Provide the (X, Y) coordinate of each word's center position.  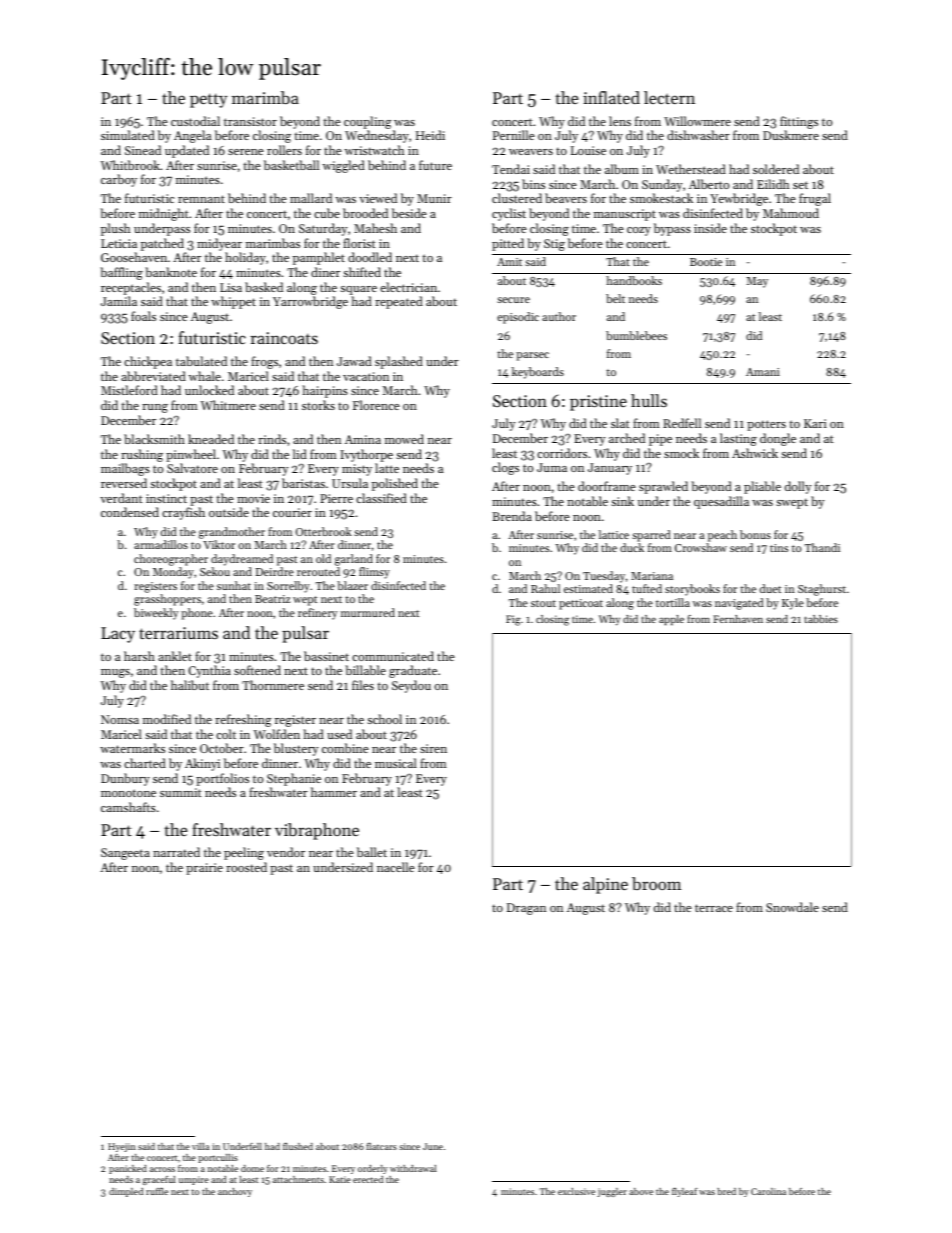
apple (671, 620)
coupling (368, 122)
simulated (128, 135)
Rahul (545, 588)
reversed (124, 483)
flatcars (381, 1146)
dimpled (126, 1192)
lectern (669, 97)
